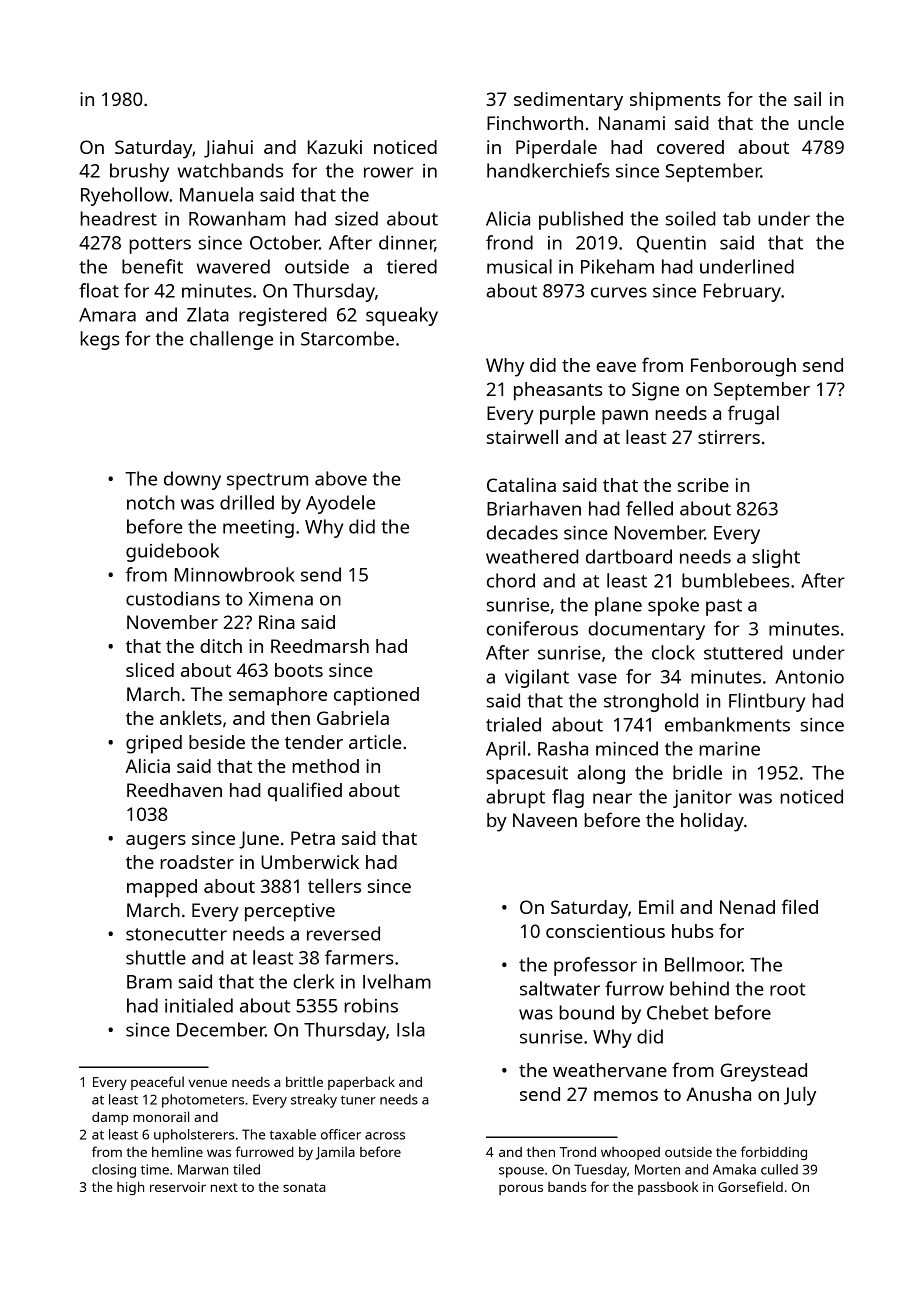 Image resolution: width=924 pixels, height=1311 pixels. Describe the element at coordinates (515, 798) in the screenshot. I see `abrupt` at that location.
